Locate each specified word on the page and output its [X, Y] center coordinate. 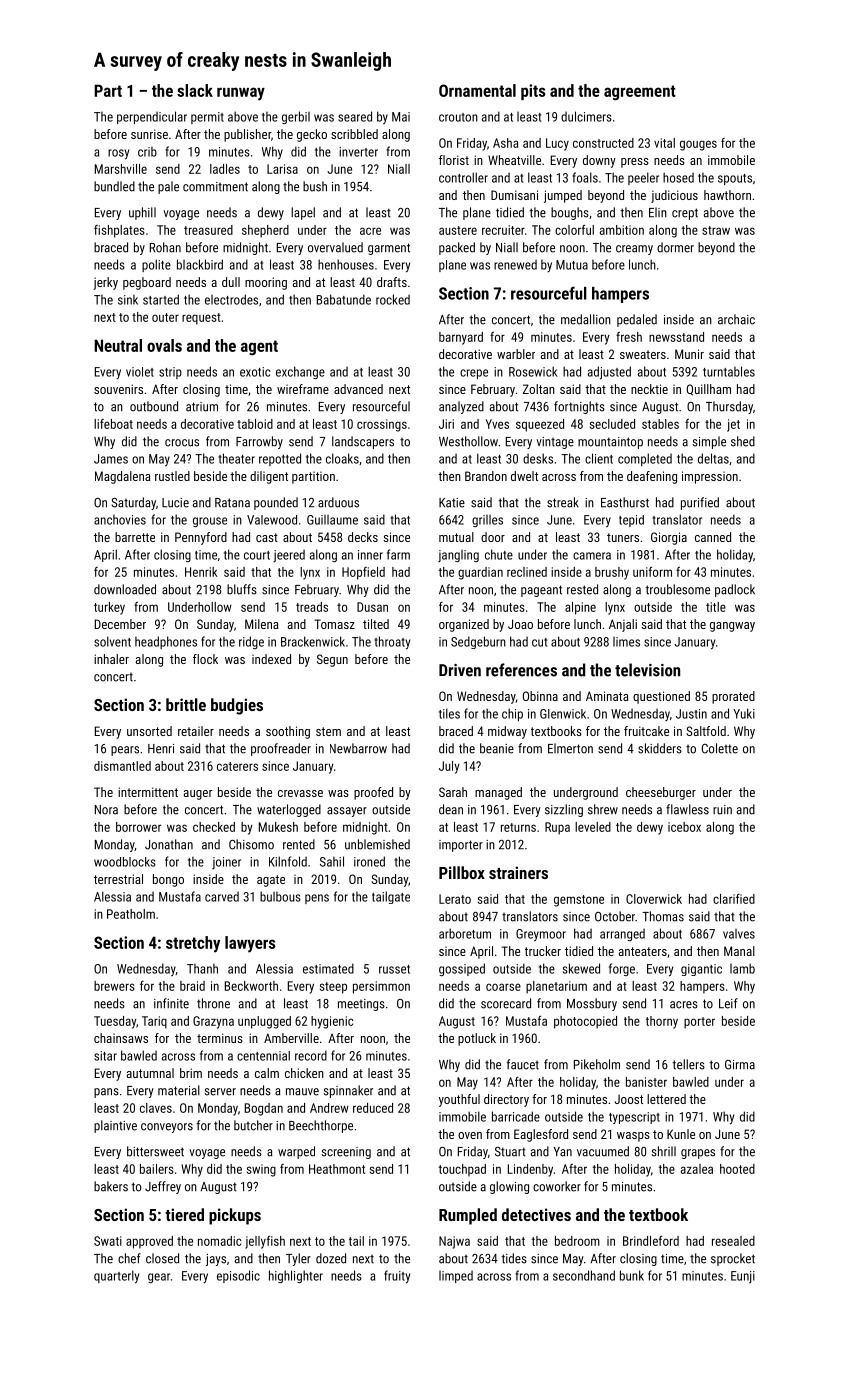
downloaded [125, 589]
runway [241, 94]
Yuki [744, 713]
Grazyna [213, 1022]
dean [451, 809]
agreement [640, 93]
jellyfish [265, 1242]
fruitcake [646, 731]
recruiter [503, 230]
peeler [643, 178]
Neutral [118, 345]
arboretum [465, 933]
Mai [401, 117]
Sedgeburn [478, 642]
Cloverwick [654, 899]
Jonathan [169, 844]
